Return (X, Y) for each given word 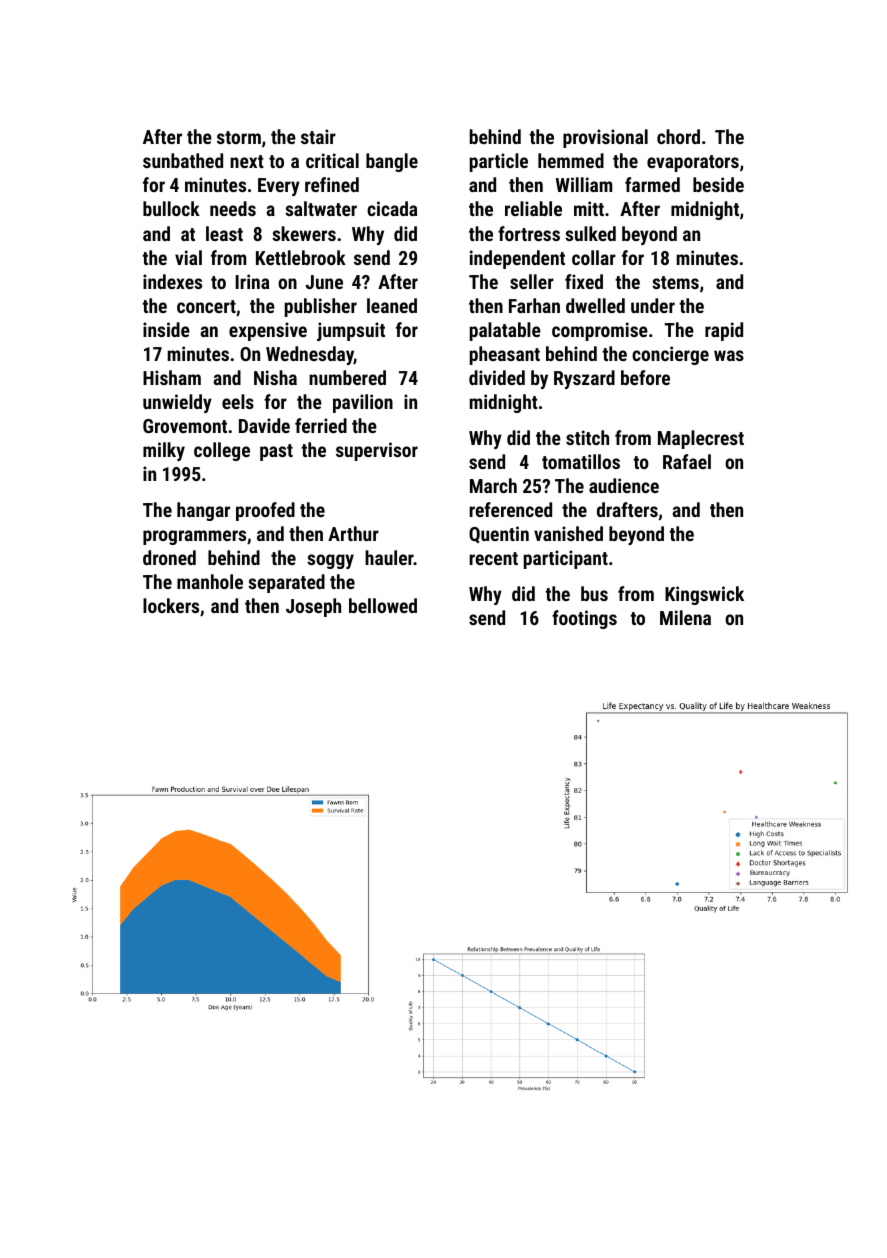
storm (239, 137)
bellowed (383, 605)
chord (678, 136)
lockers (171, 605)
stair (318, 136)
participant (566, 559)
